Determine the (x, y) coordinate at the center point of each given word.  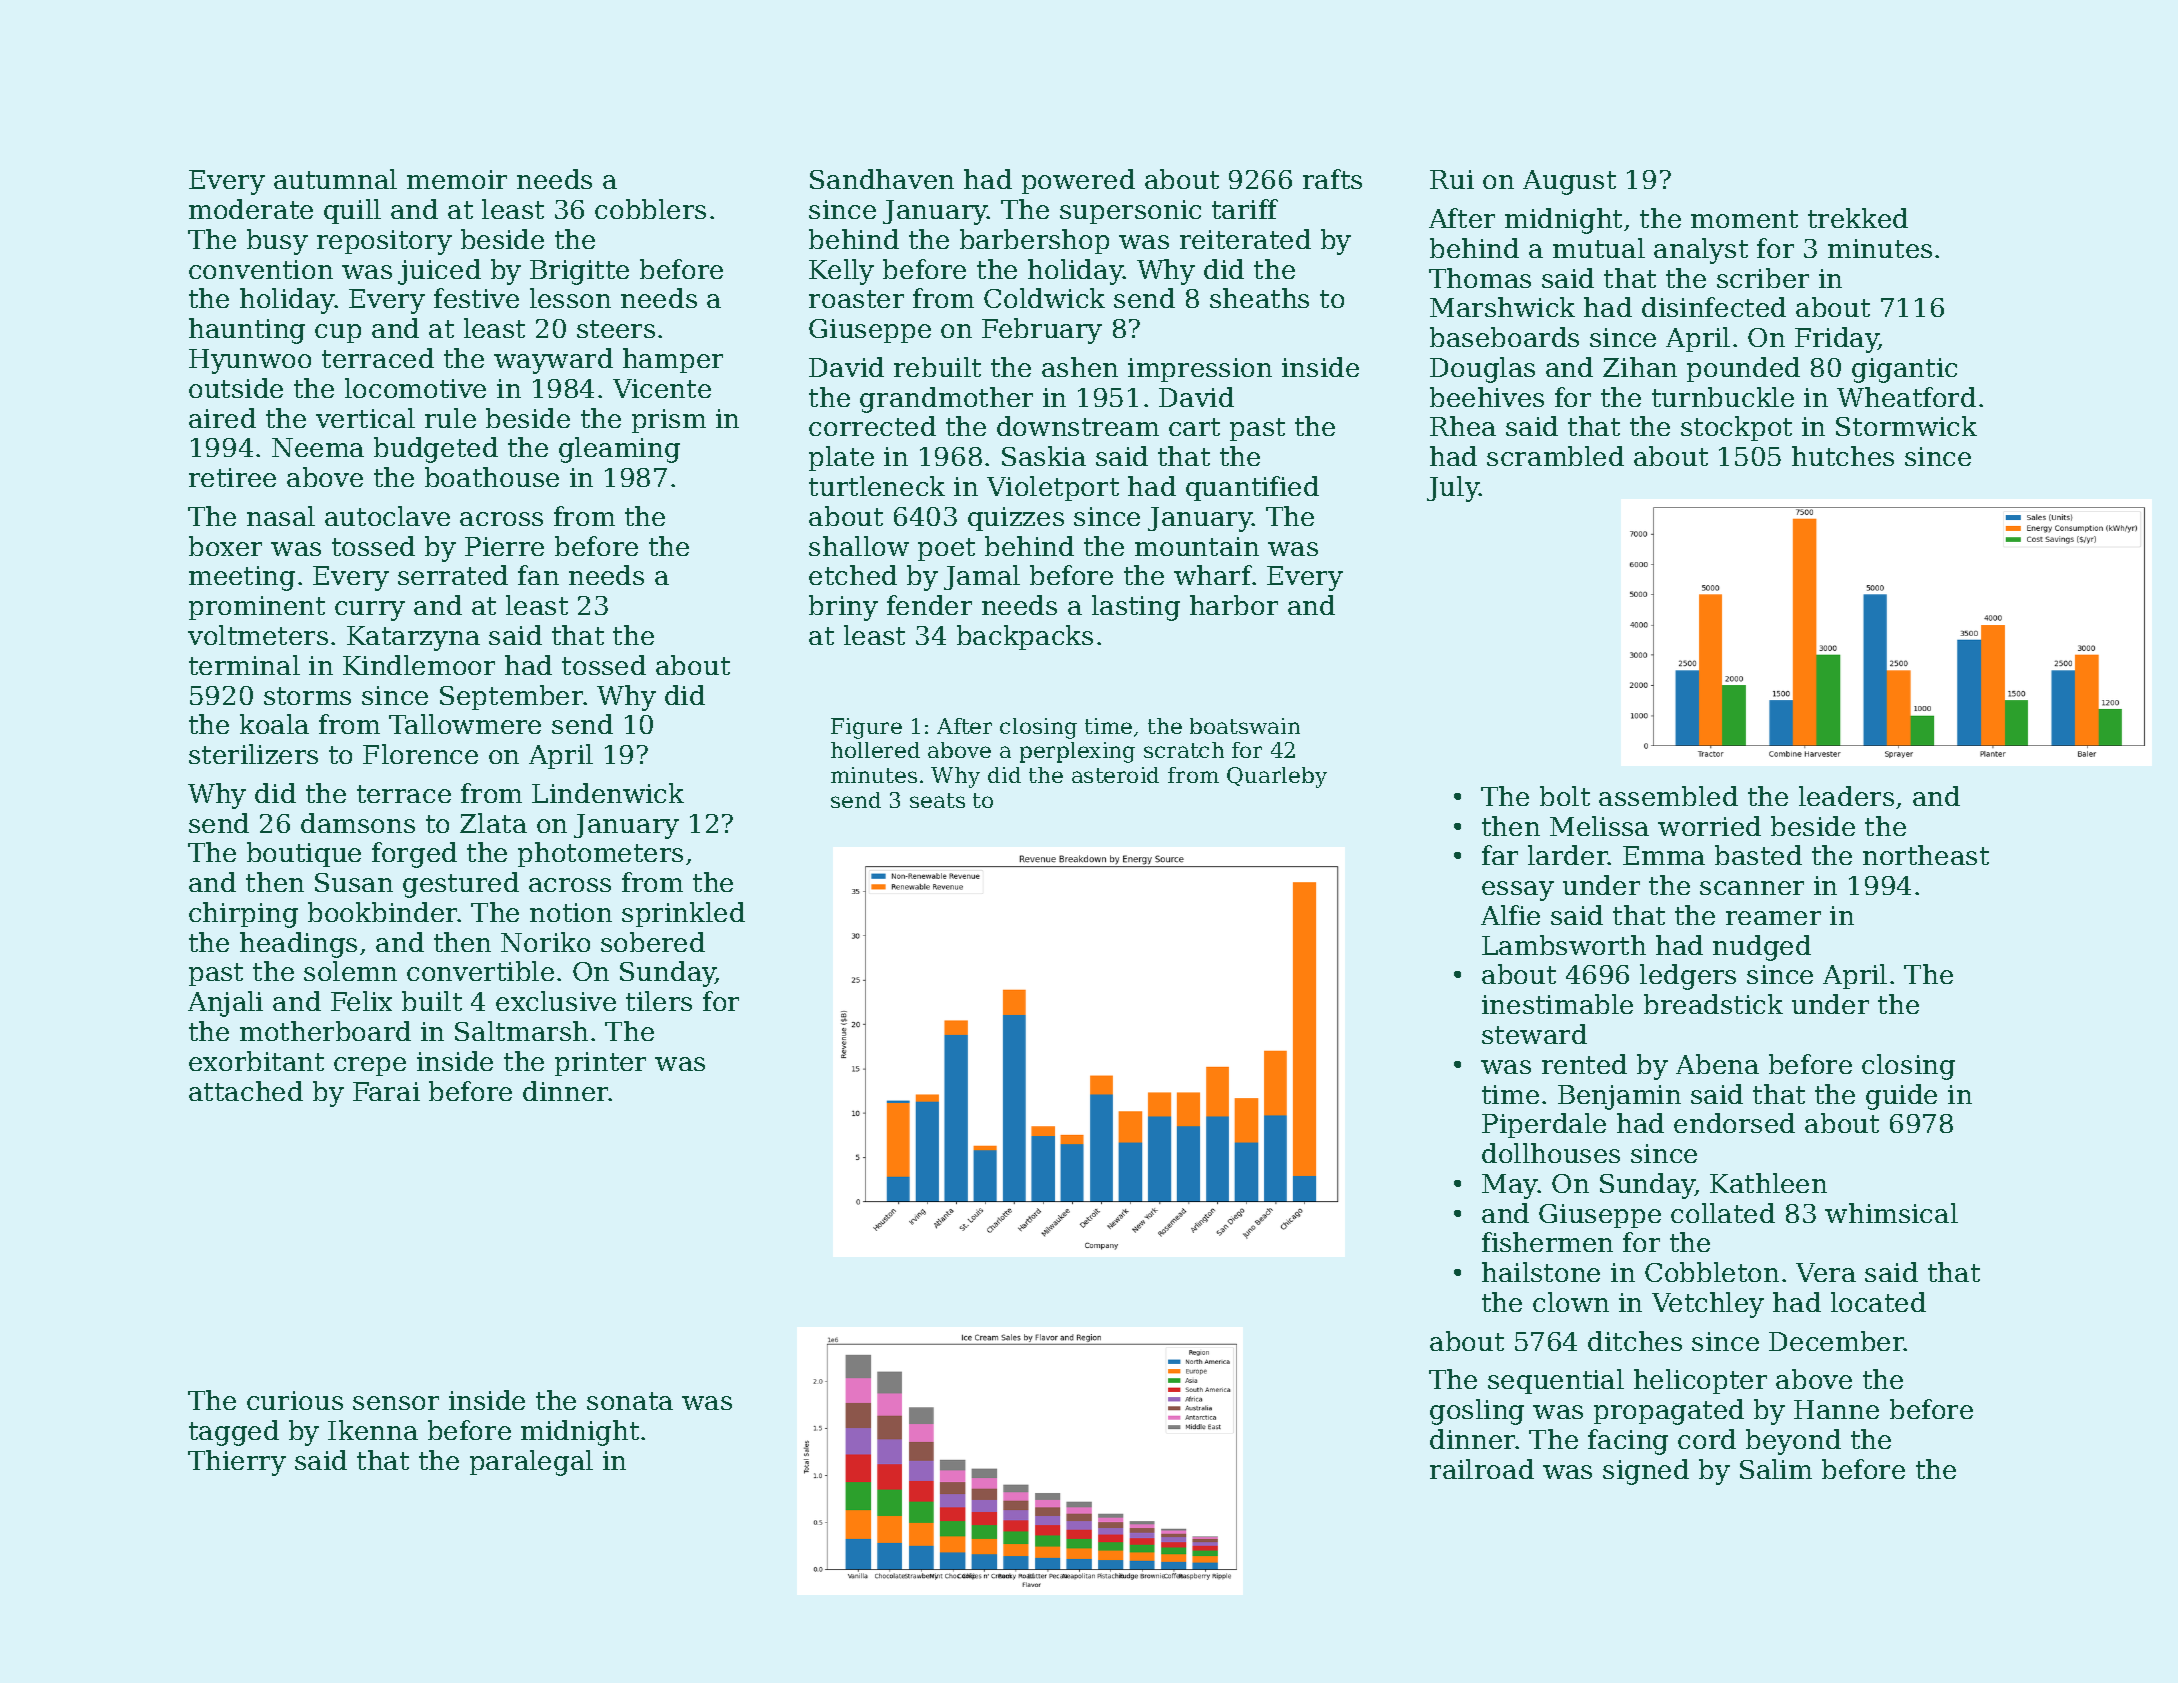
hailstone (1541, 1272)
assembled (1668, 796)
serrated (453, 575)
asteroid (1115, 775)
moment (1744, 219)
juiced (439, 272)
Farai (386, 1091)
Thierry (237, 1463)
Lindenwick (608, 793)
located (1878, 1302)
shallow (859, 546)
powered (1078, 181)
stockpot (1736, 428)
